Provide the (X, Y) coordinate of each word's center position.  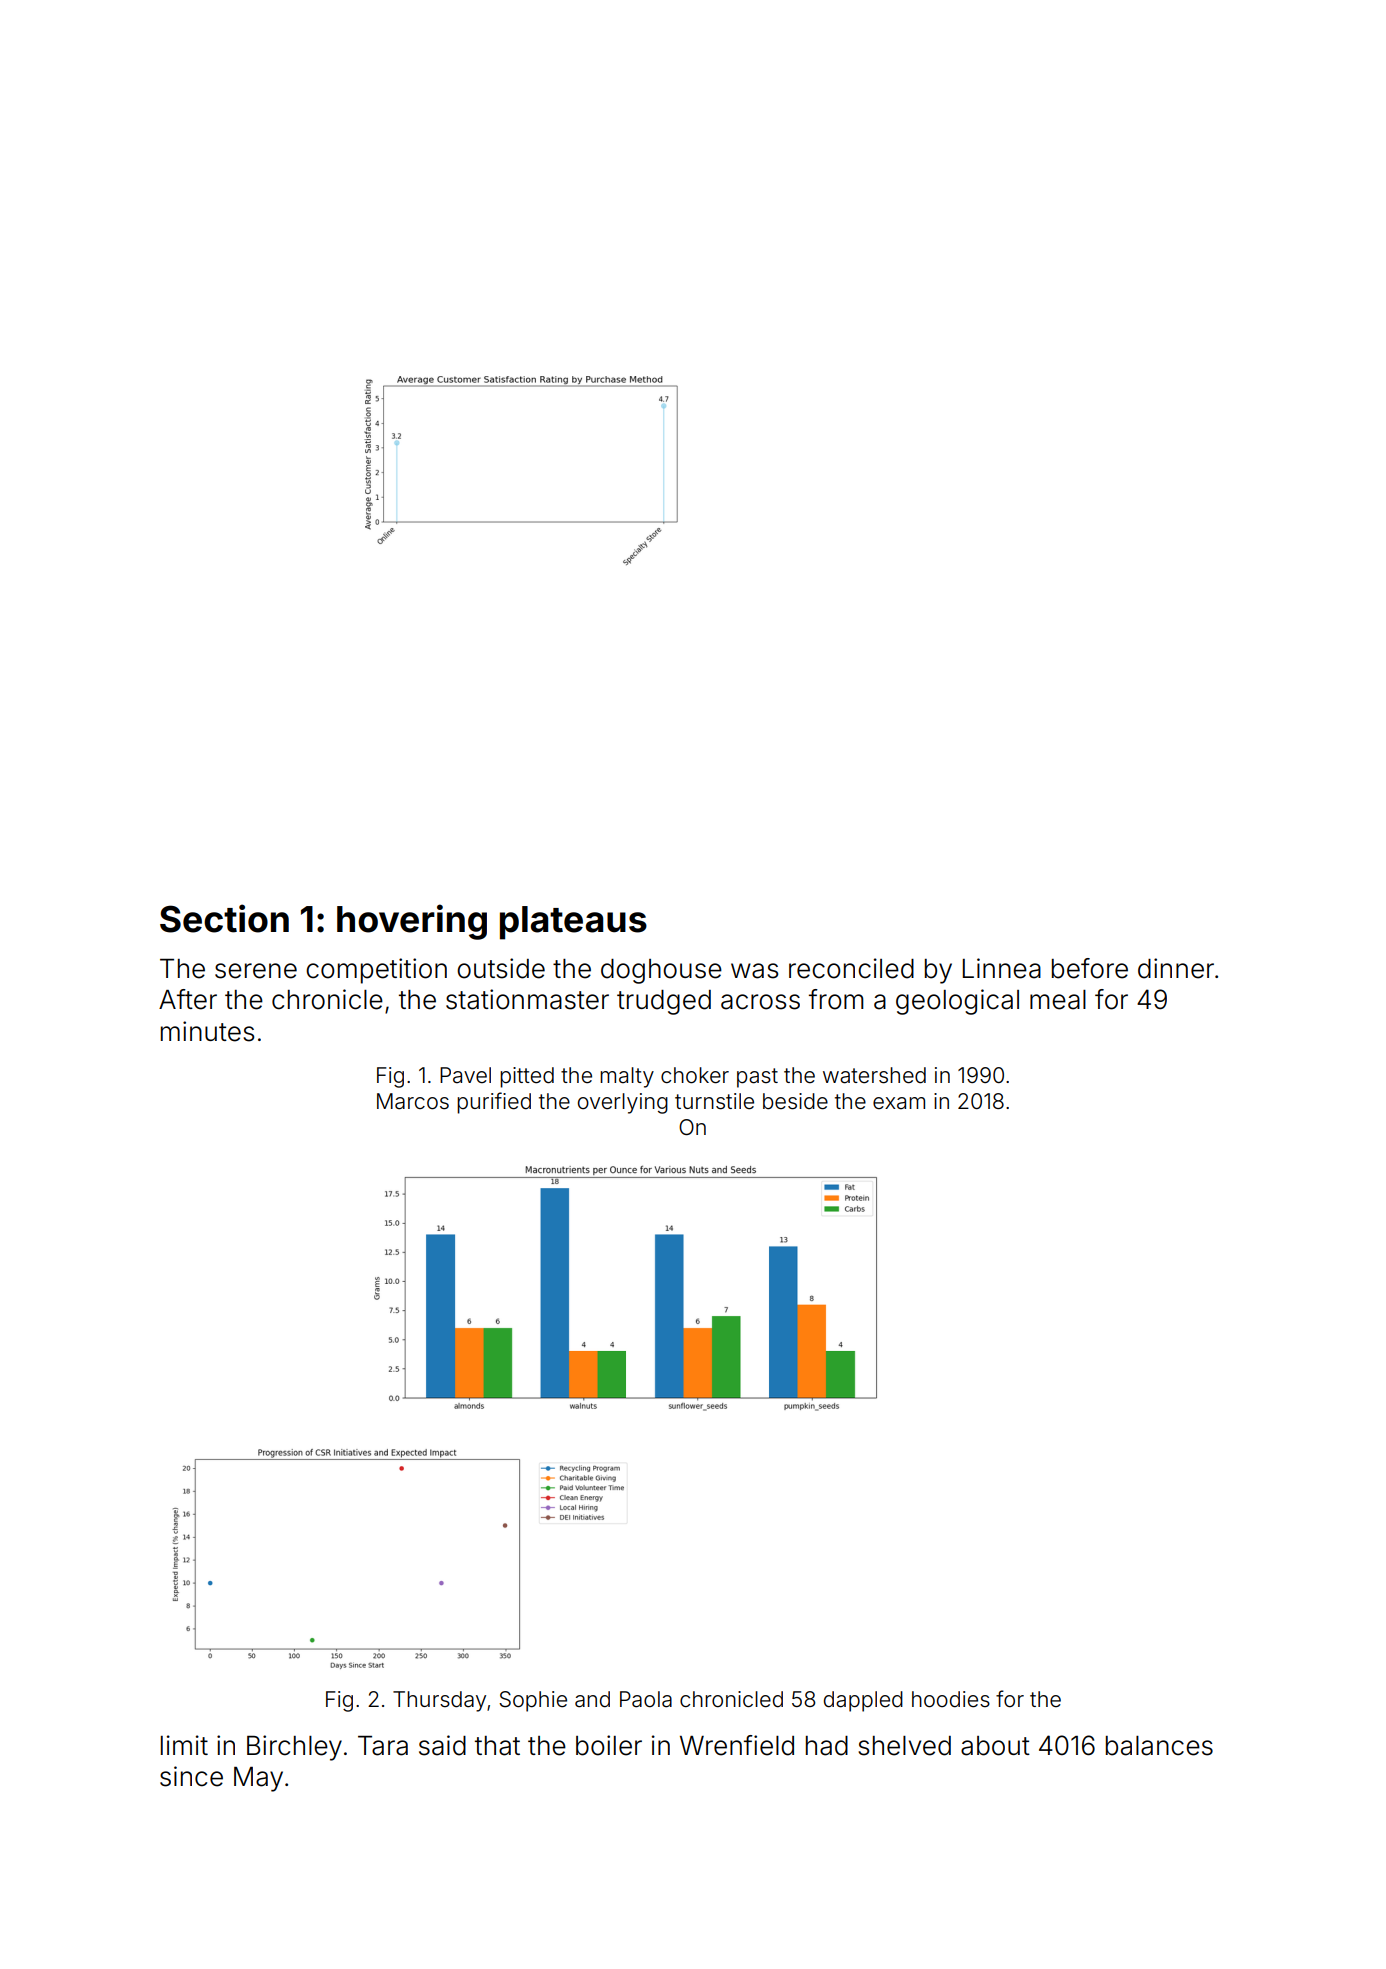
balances (1159, 1746)
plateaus (573, 923)
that (497, 1746)
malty (627, 1077)
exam (899, 1103)
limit (184, 1745)
